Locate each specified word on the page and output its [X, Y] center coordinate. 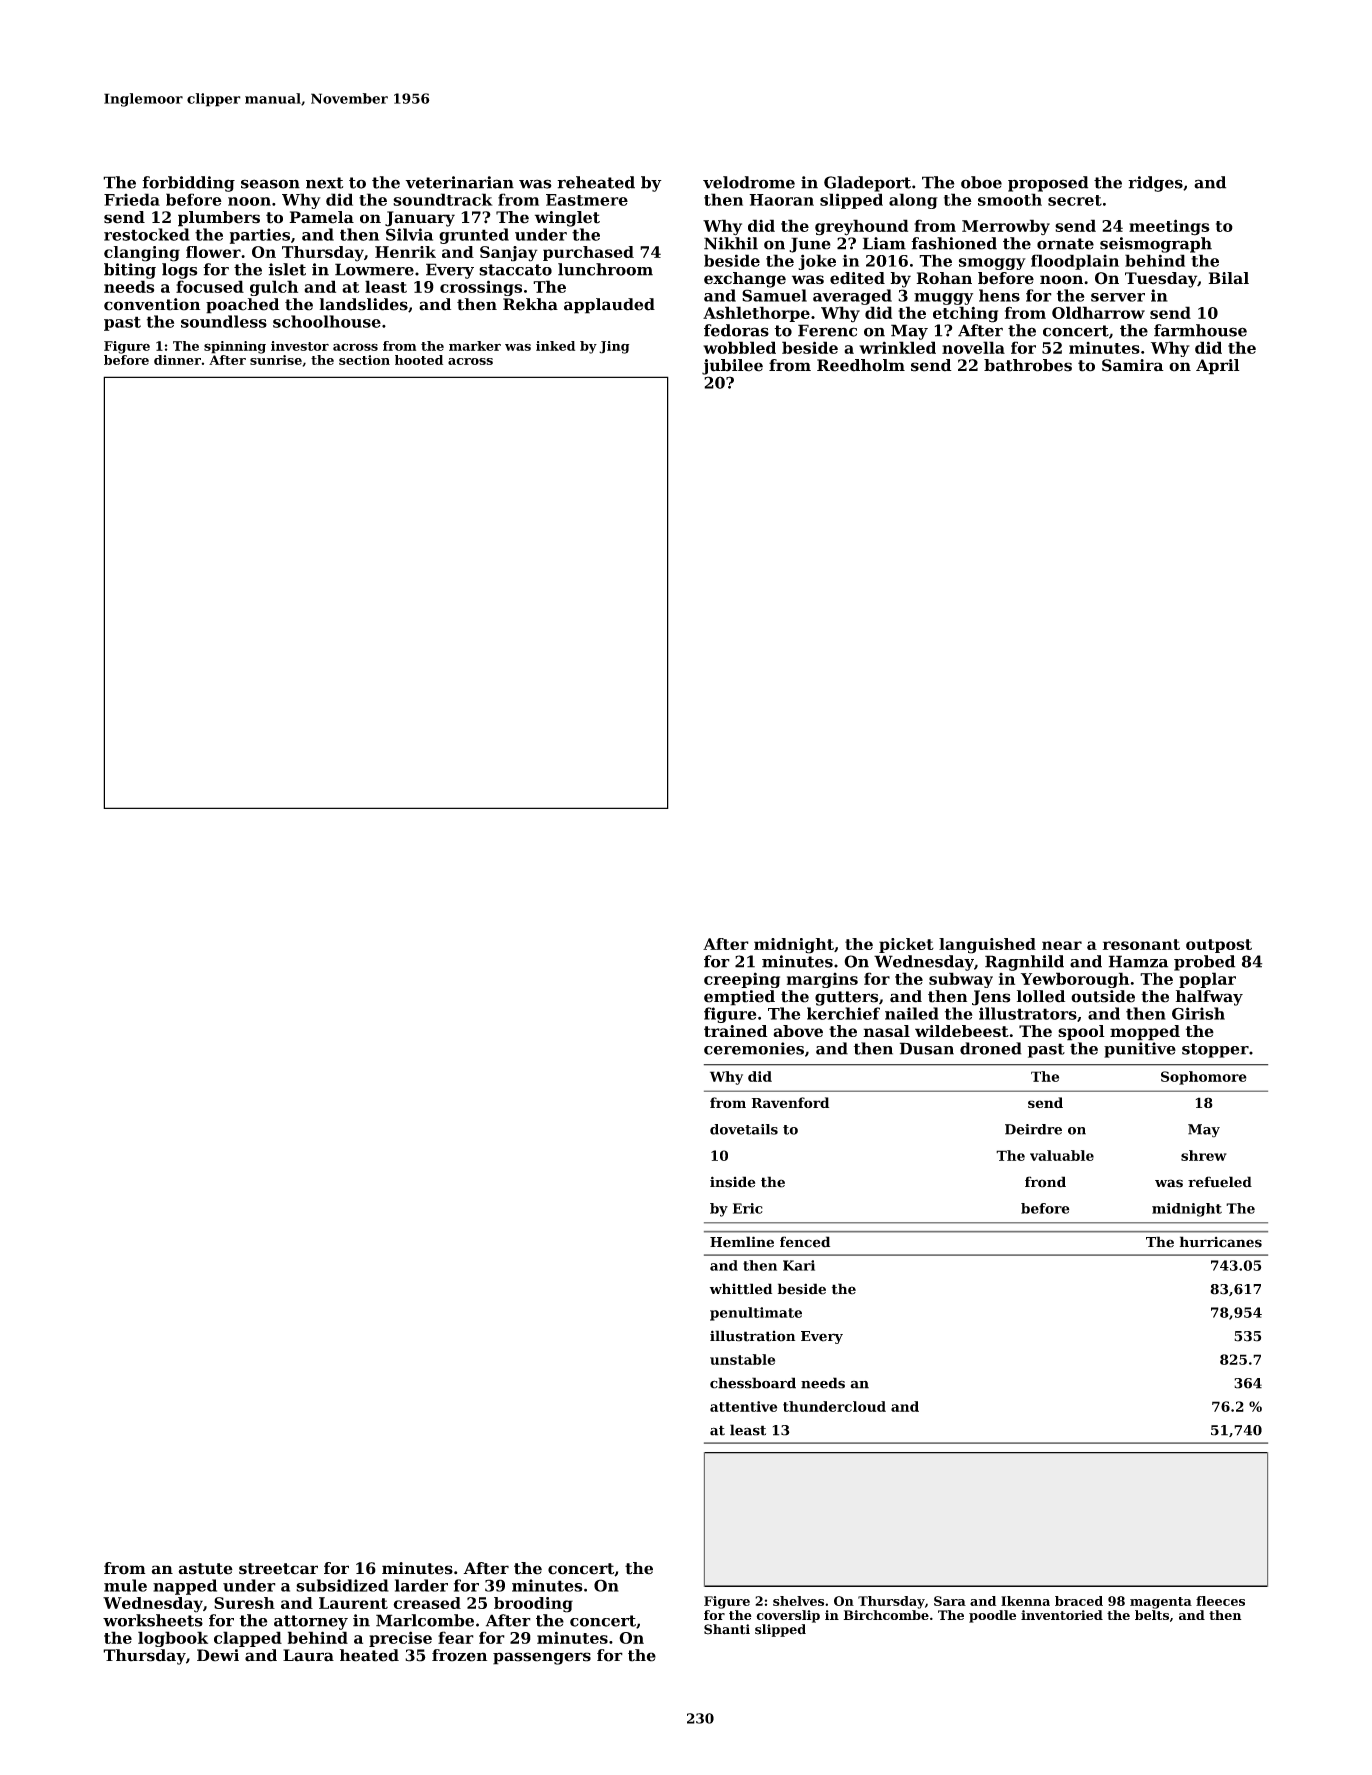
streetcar [278, 1569]
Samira [1133, 365]
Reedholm [861, 365]
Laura [308, 1655]
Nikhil [731, 243]
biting [130, 271]
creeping [742, 980]
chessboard [753, 1383]
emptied [739, 998]
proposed [1048, 184]
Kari [799, 1265]
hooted [419, 360]
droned [991, 1048]
